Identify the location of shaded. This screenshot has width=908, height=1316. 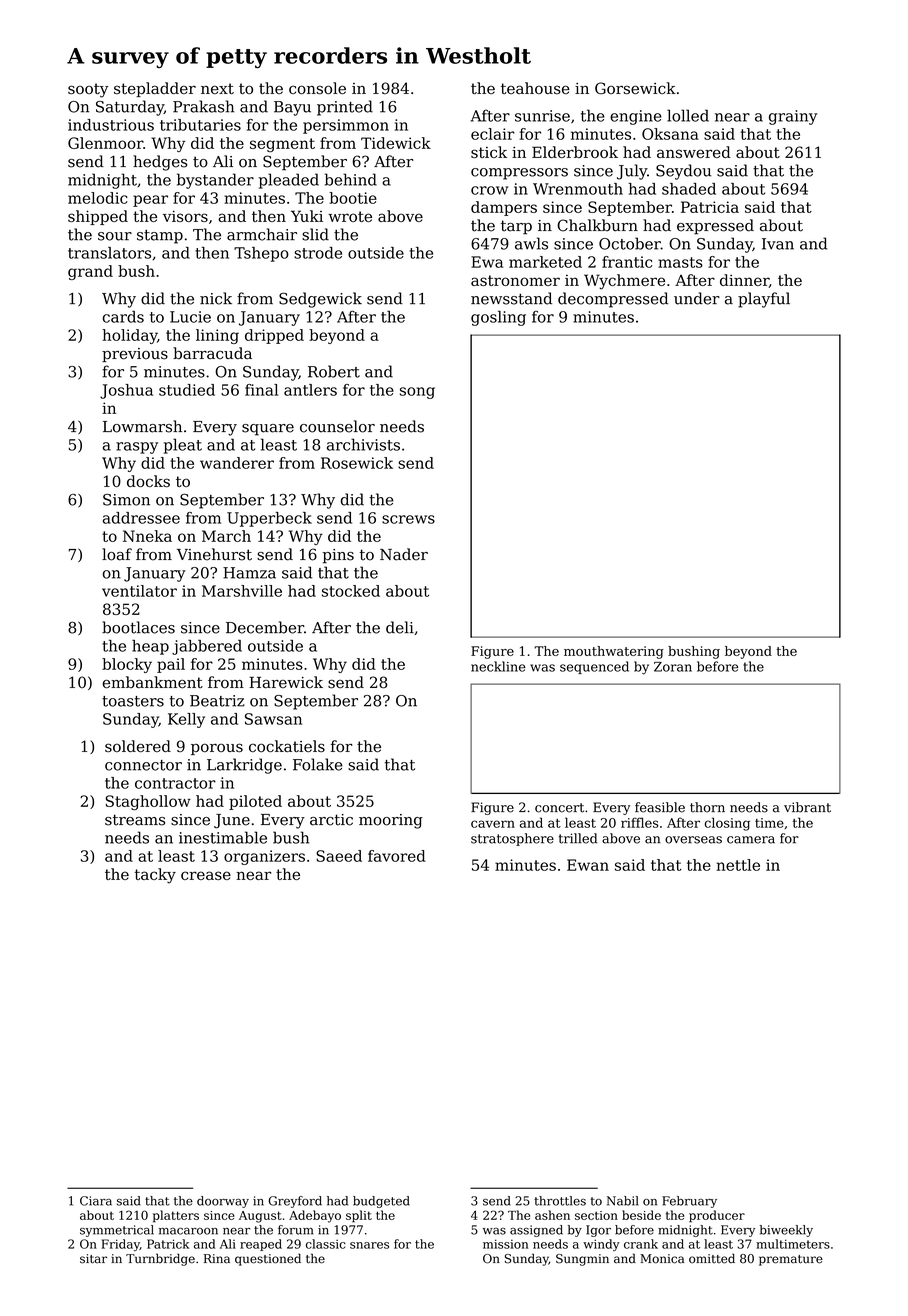
(689, 189).
